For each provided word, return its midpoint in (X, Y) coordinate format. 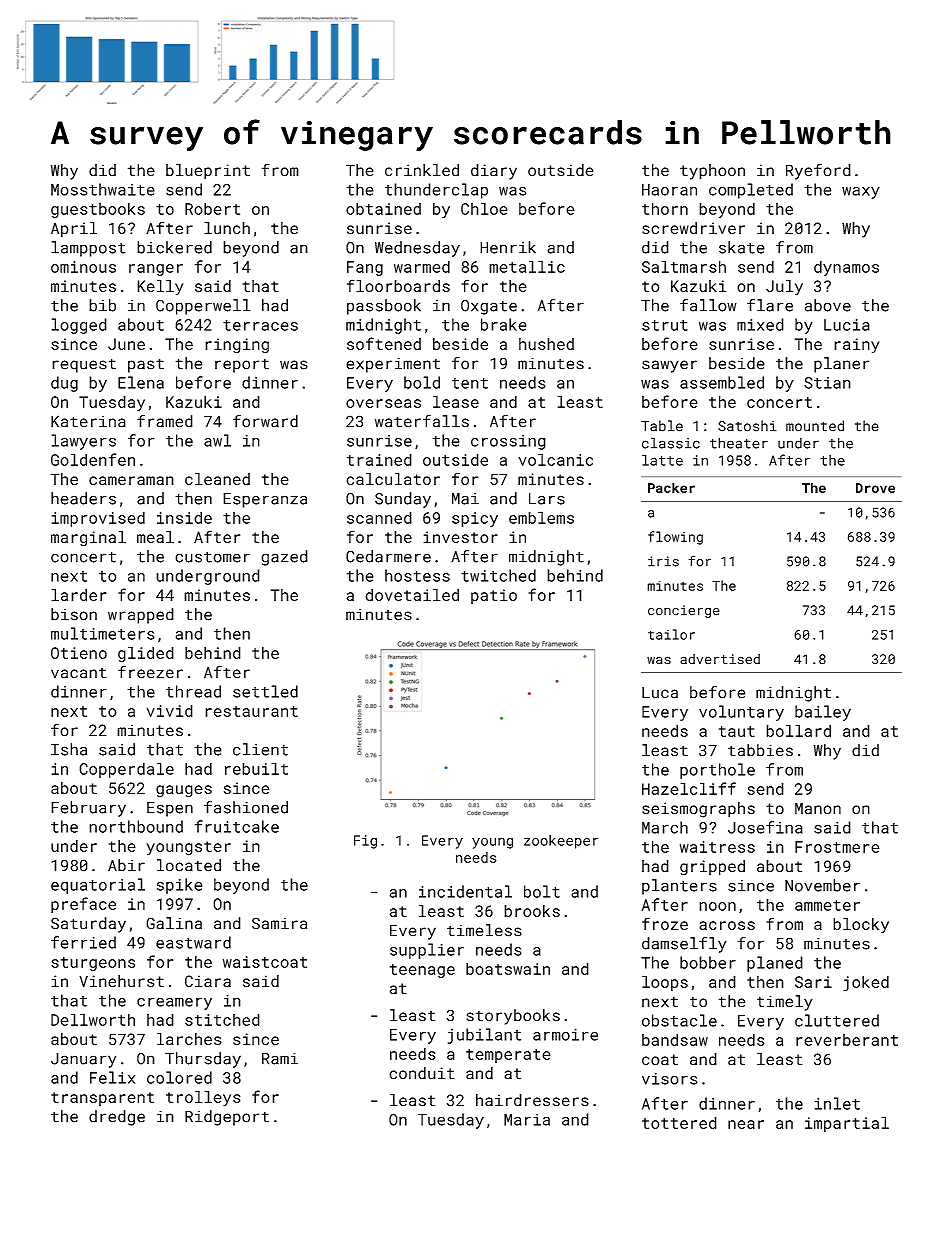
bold (422, 382)
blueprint (208, 172)
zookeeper (561, 842)
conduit (422, 1073)
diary (494, 172)
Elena (141, 382)
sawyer (669, 366)
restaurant (251, 711)
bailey (823, 713)
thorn (665, 208)
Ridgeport (227, 1118)
